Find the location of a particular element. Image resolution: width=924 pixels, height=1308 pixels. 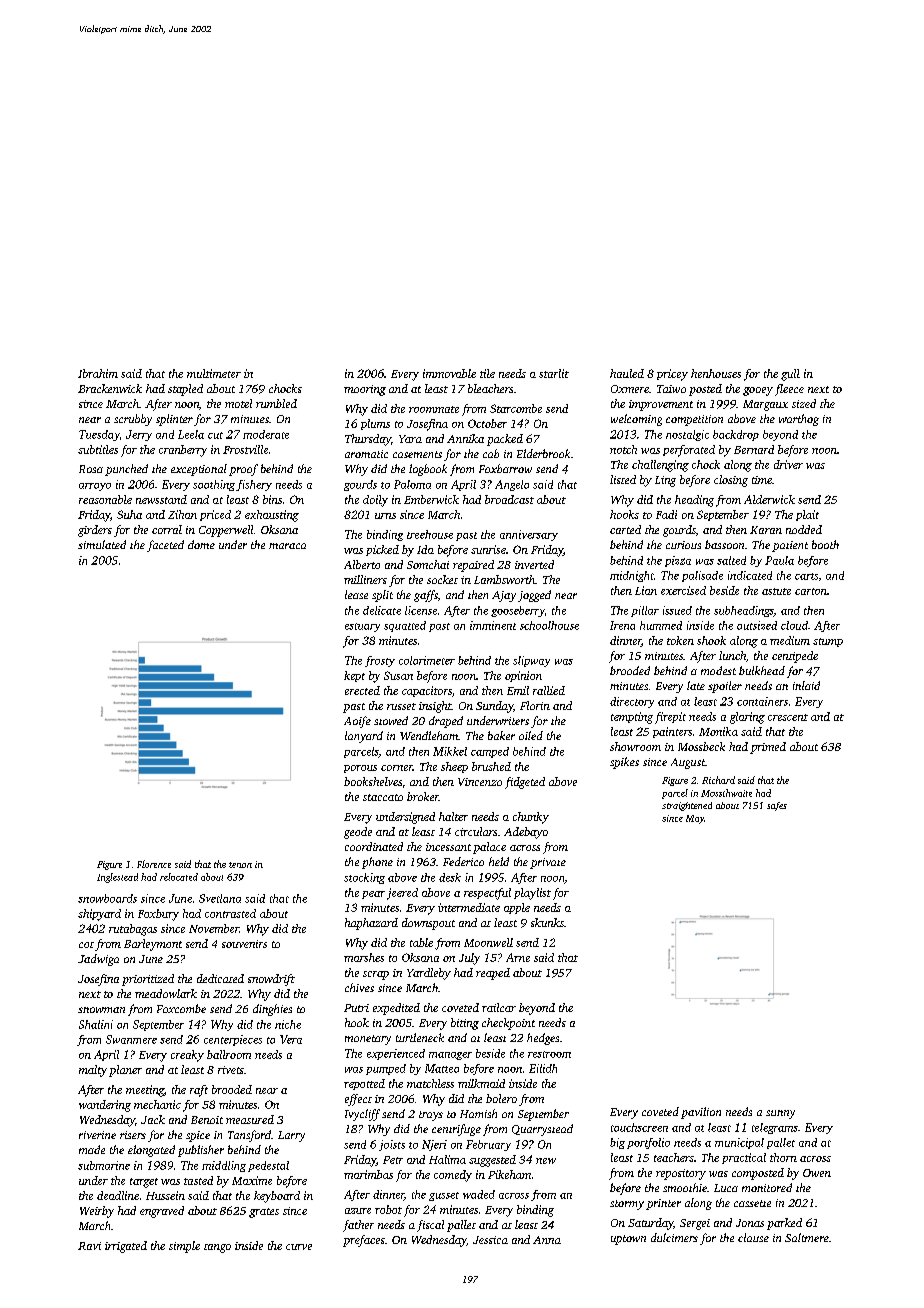

Florence is located at coordinates (154, 864).
